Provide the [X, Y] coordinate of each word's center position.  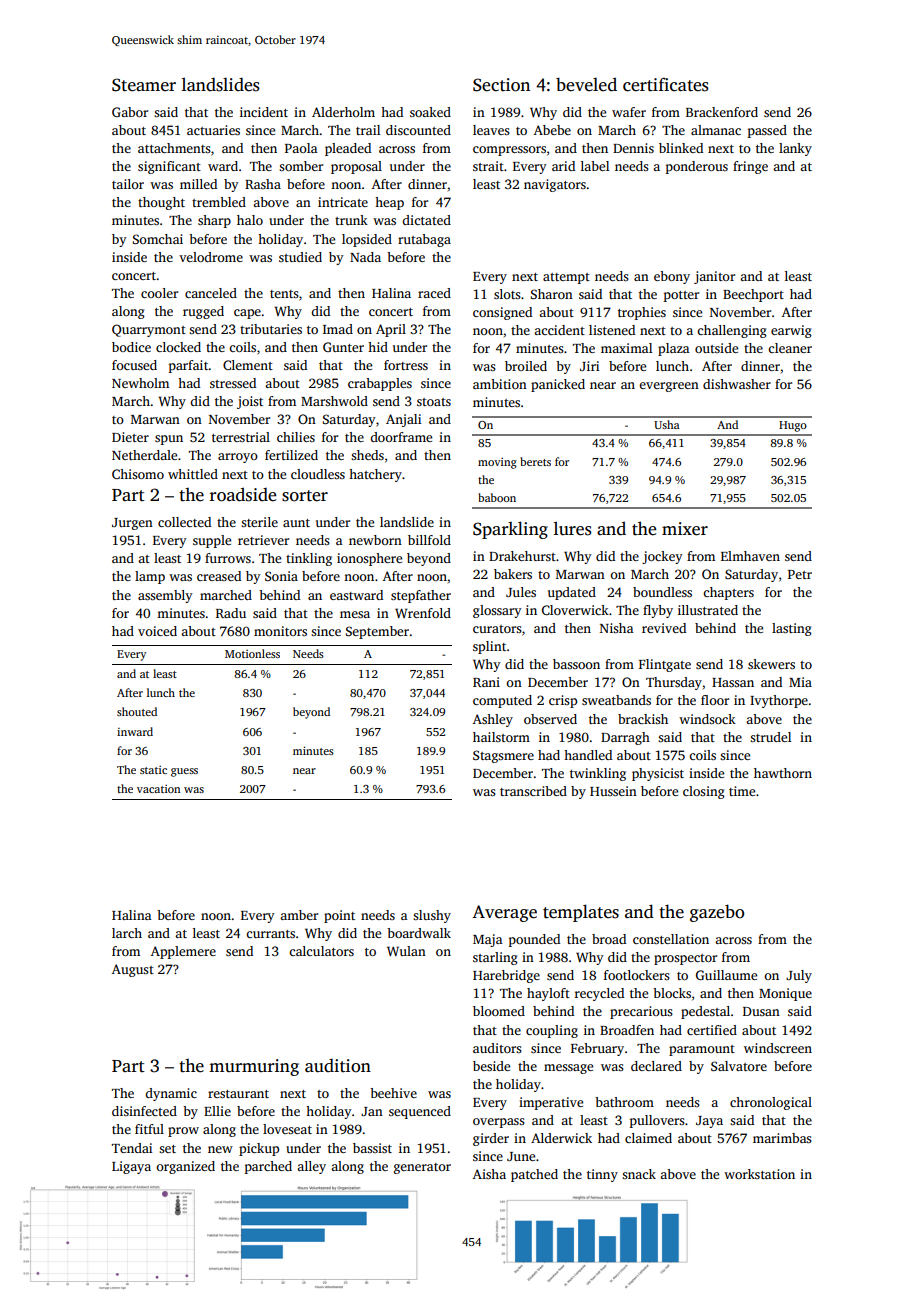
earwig [791, 331]
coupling [552, 1031]
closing [704, 792]
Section [501, 85]
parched [268, 1167]
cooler [159, 293]
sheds [367, 455]
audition [338, 1066]
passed [767, 131]
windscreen [778, 1048]
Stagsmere [503, 756]
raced [434, 293]
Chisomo [138, 474]
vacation [158, 789]
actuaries [213, 130]
